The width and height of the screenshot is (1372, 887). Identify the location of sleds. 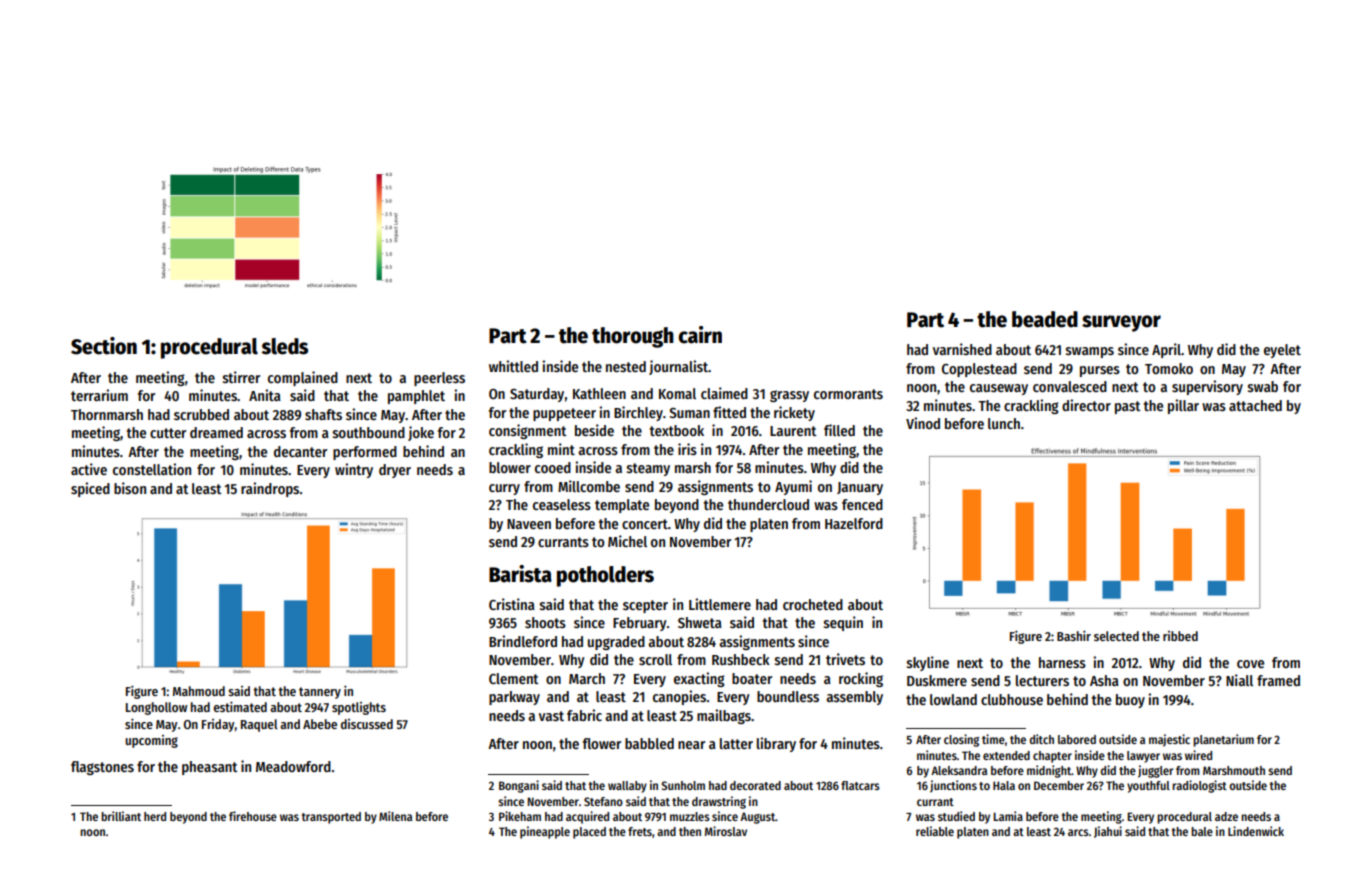
(284, 346).
